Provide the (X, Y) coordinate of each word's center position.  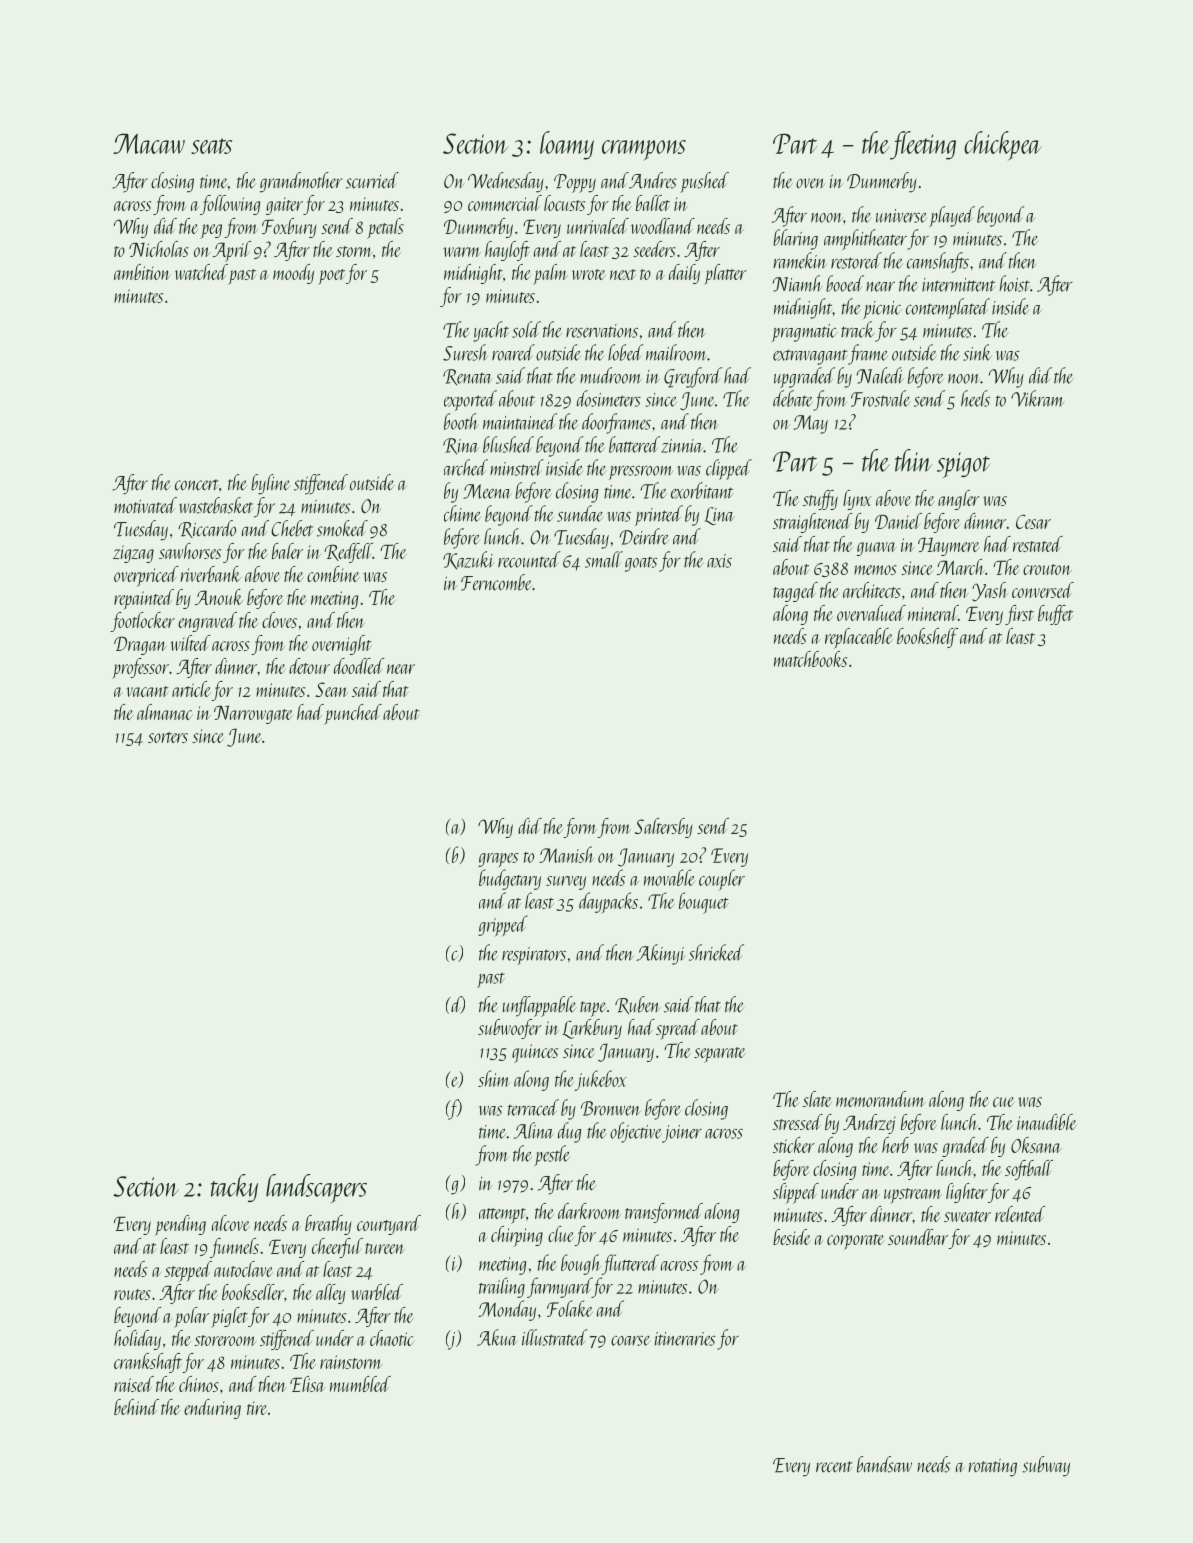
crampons (644, 150)
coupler (722, 879)
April (232, 251)
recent (834, 1467)
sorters (168, 737)
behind (136, 1407)
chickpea (1003, 146)
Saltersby (664, 828)
